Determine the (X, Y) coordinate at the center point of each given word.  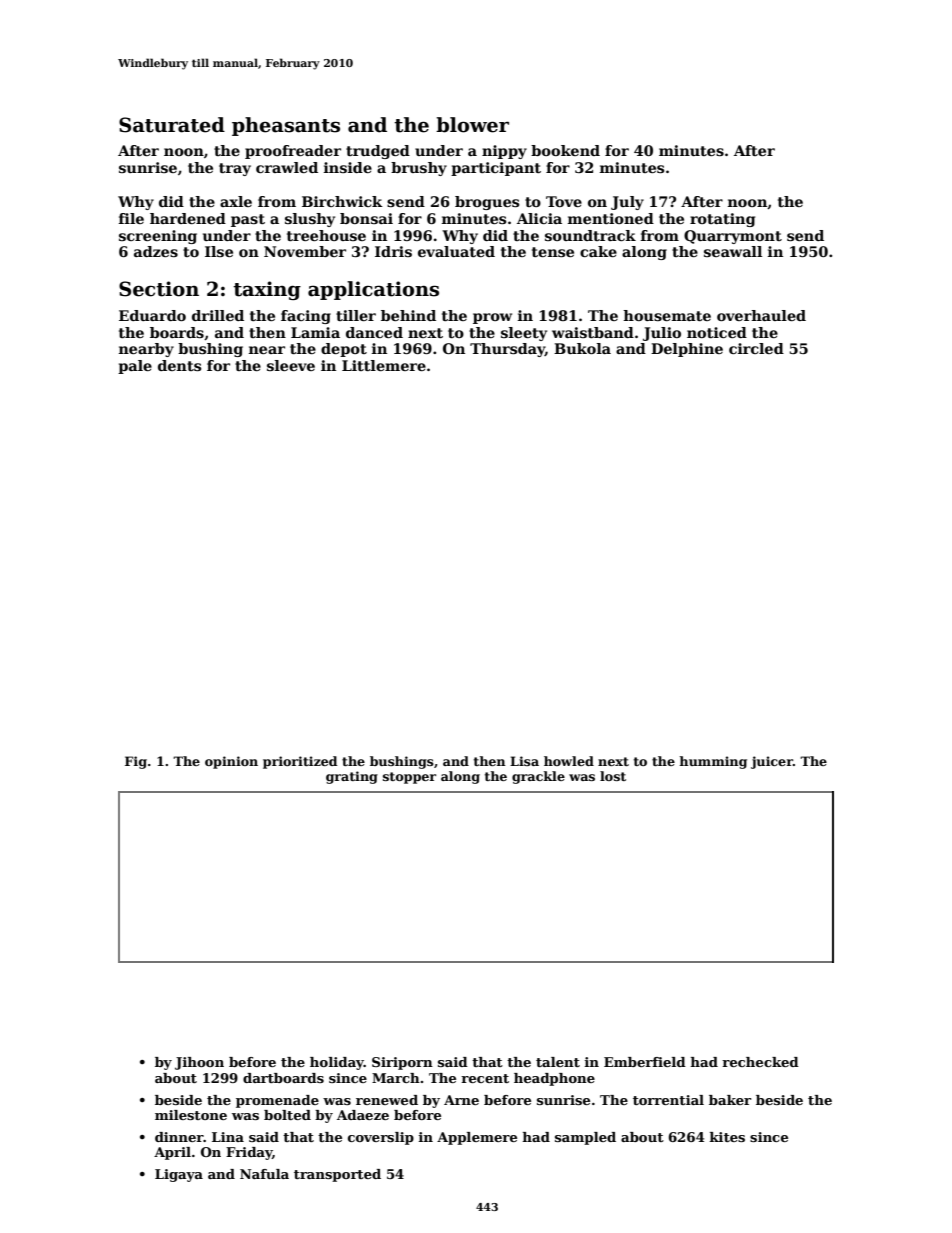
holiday (337, 1063)
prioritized (300, 762)
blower (472, 125)
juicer (772, 762)
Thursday (507, 350)
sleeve (291, 365)
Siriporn (402, 1063)
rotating (722, 220)
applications (373, 290)
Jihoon (199, 1063)
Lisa (524, 761)
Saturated (172, 125)
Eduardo (152, 315)
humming (713, 762)
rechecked (760, 1062)
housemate (667, 315)
